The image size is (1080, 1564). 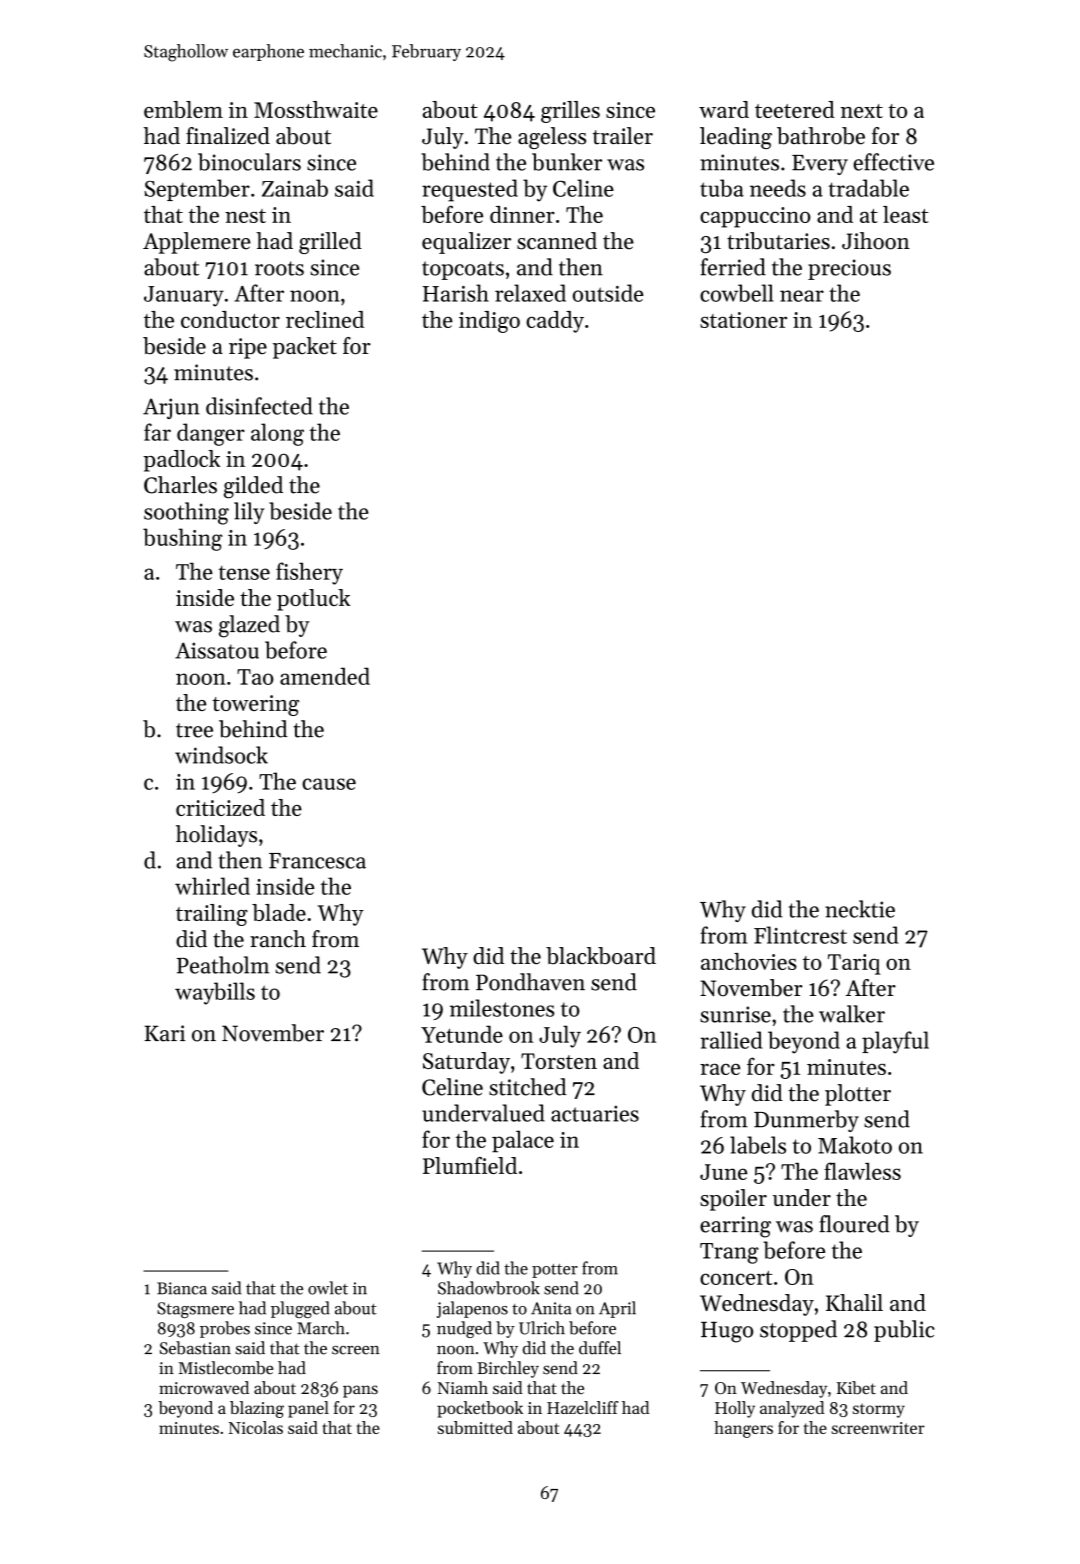 I want to click on Applemere, so click(x=197, y=243).
